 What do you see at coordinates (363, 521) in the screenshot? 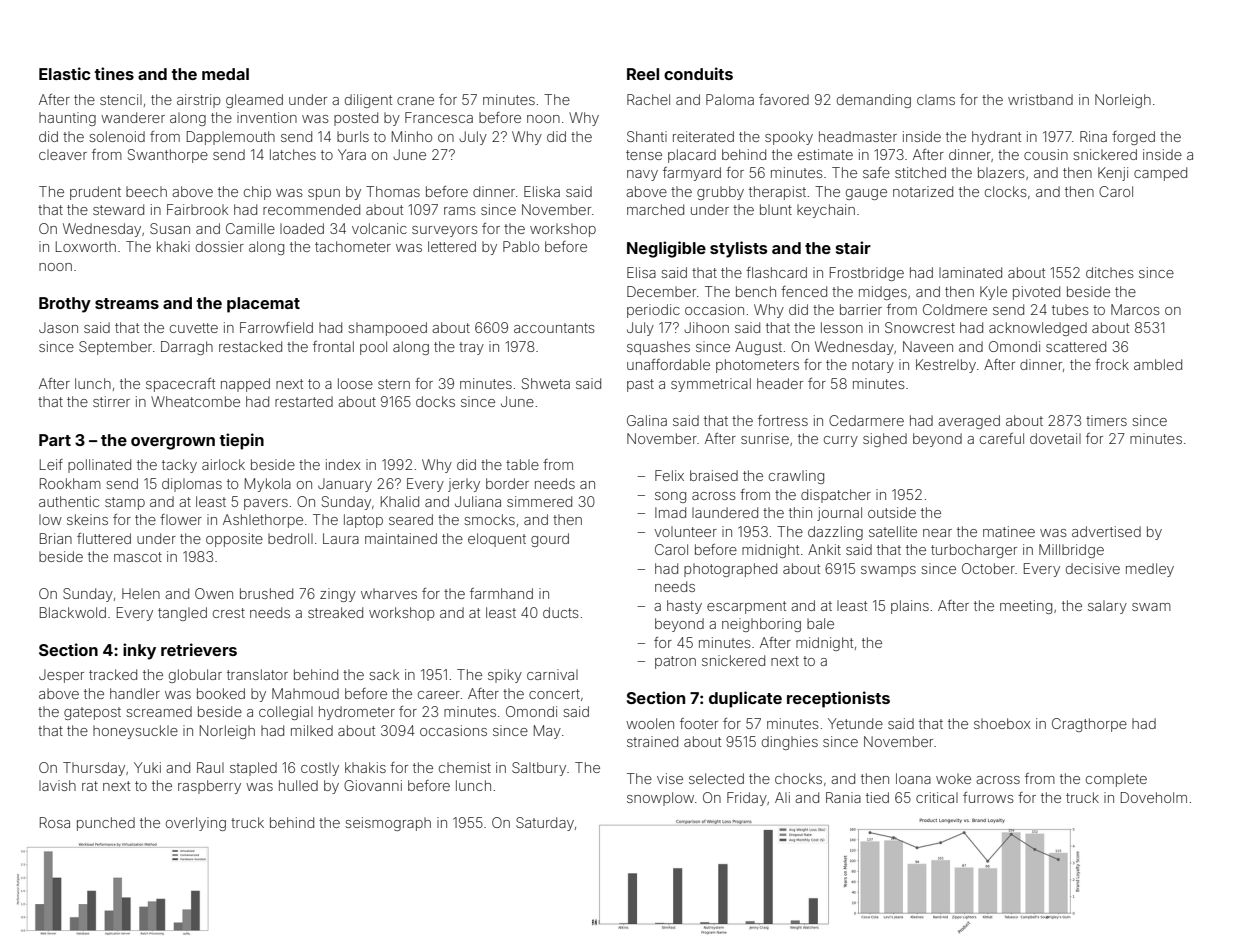
I see `laptop` at bounding box center [363, 521].
